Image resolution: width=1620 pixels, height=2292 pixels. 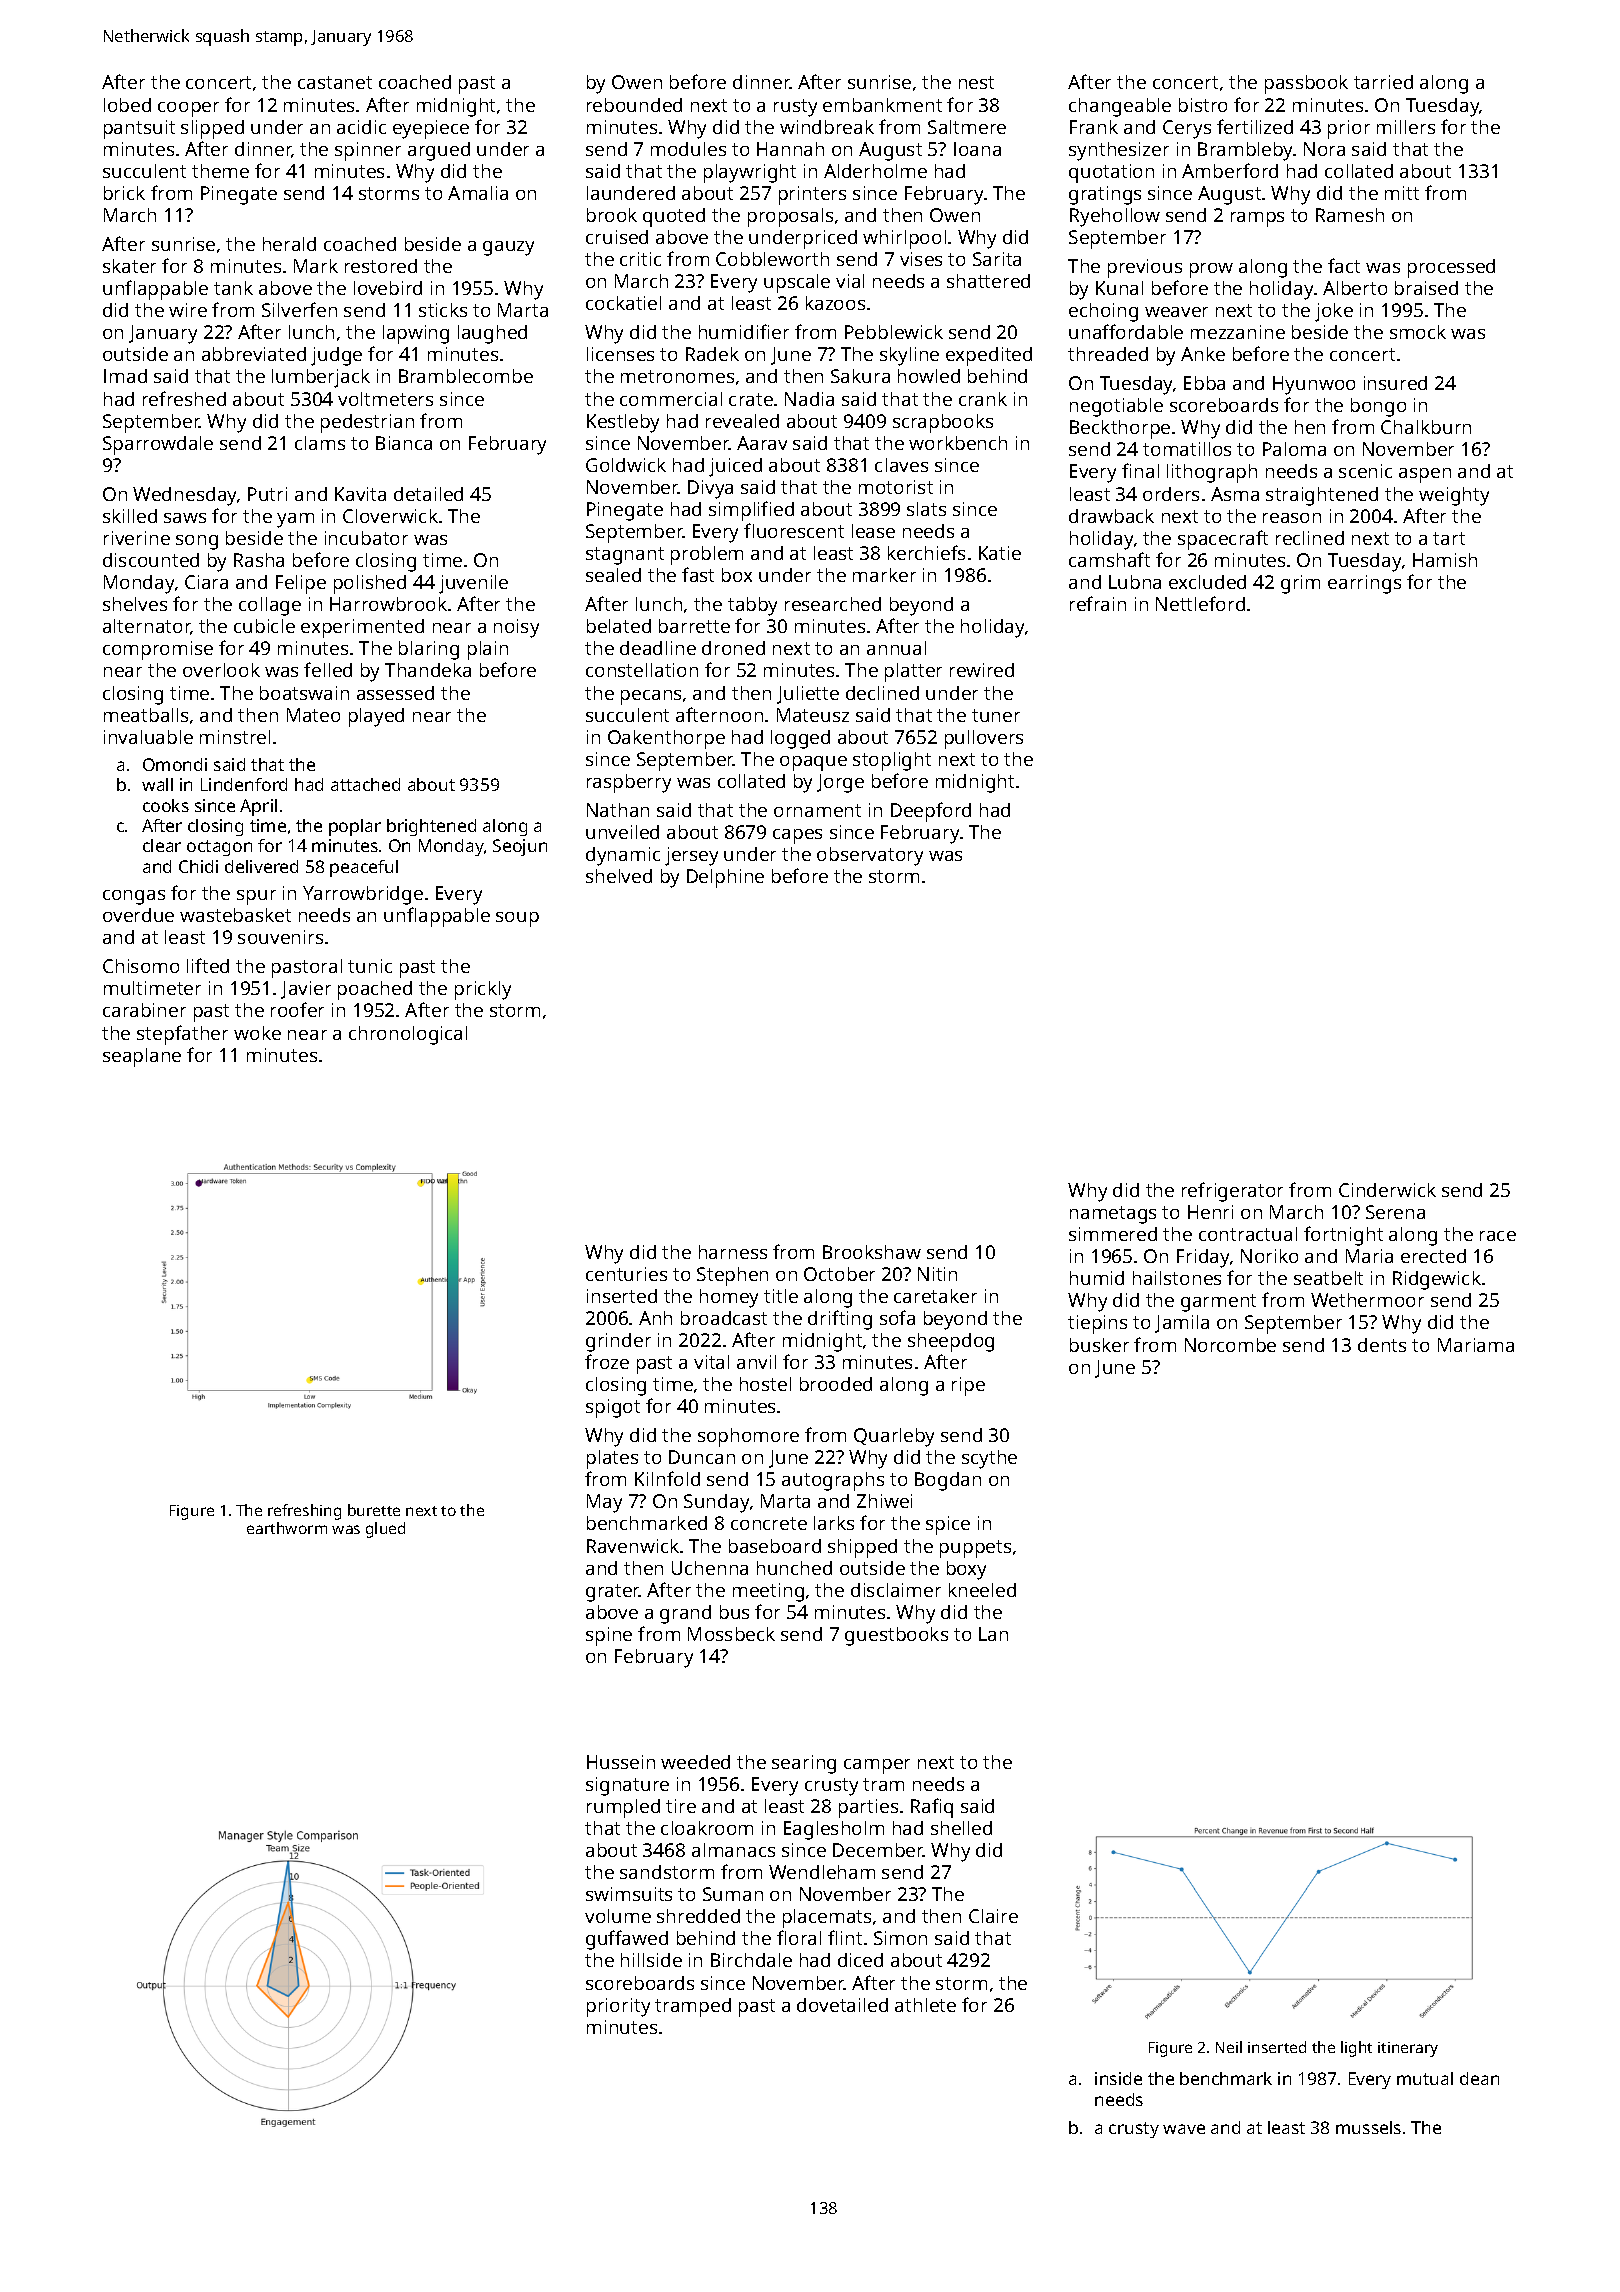 I want to click on claves, so click(x=901, y=465).
